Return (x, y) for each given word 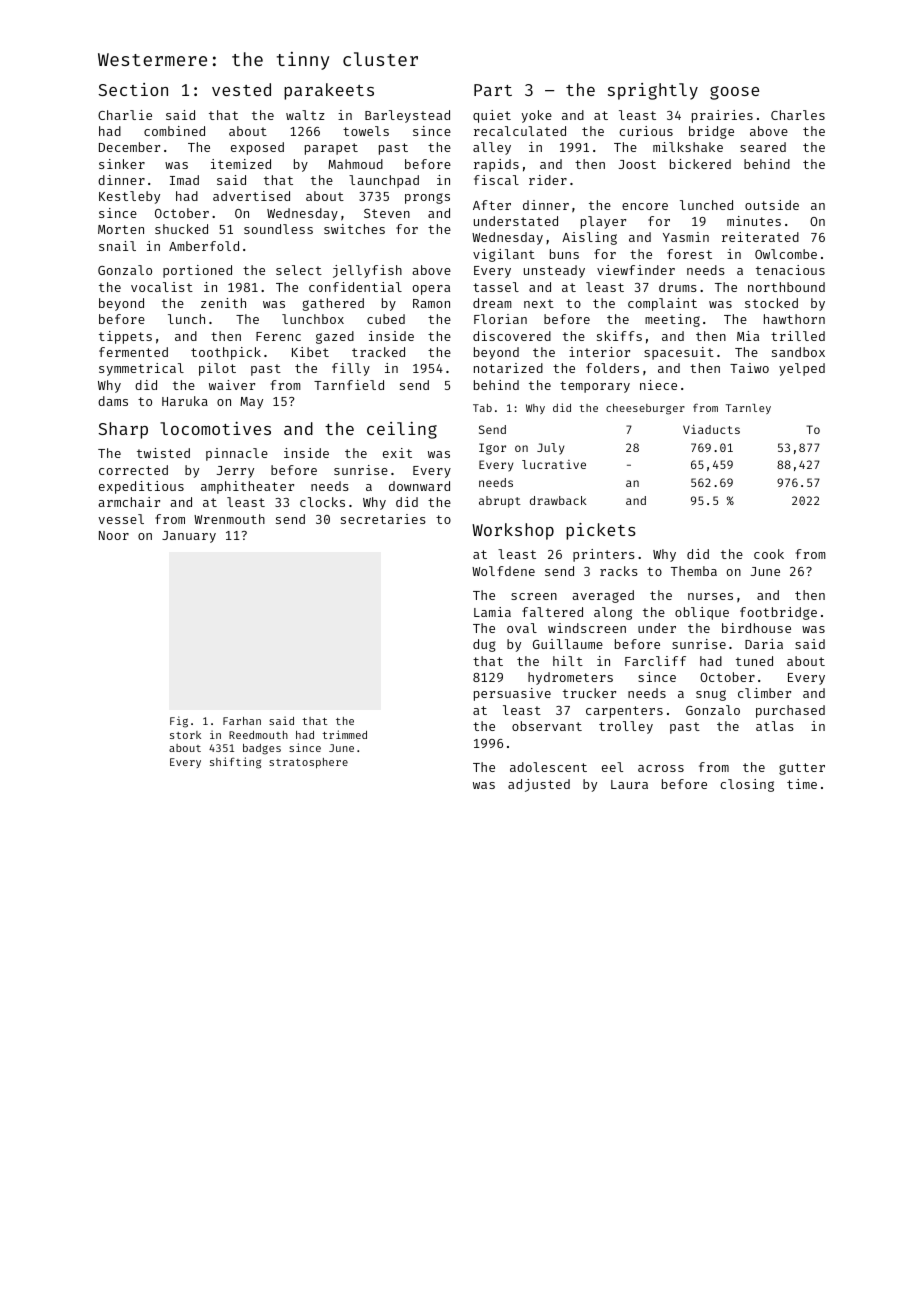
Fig (179, 722)
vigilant (504, 255)
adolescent (548, 767)
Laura (629, 784)
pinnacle (237, 454)
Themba (694, 571)
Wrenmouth (229, 519)
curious (646, 131)
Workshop (513, 531)
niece (658, 385)
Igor (492, 449)
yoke (537, 116)
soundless (278, 229)
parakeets (329, 91)
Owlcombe (786, 254)
